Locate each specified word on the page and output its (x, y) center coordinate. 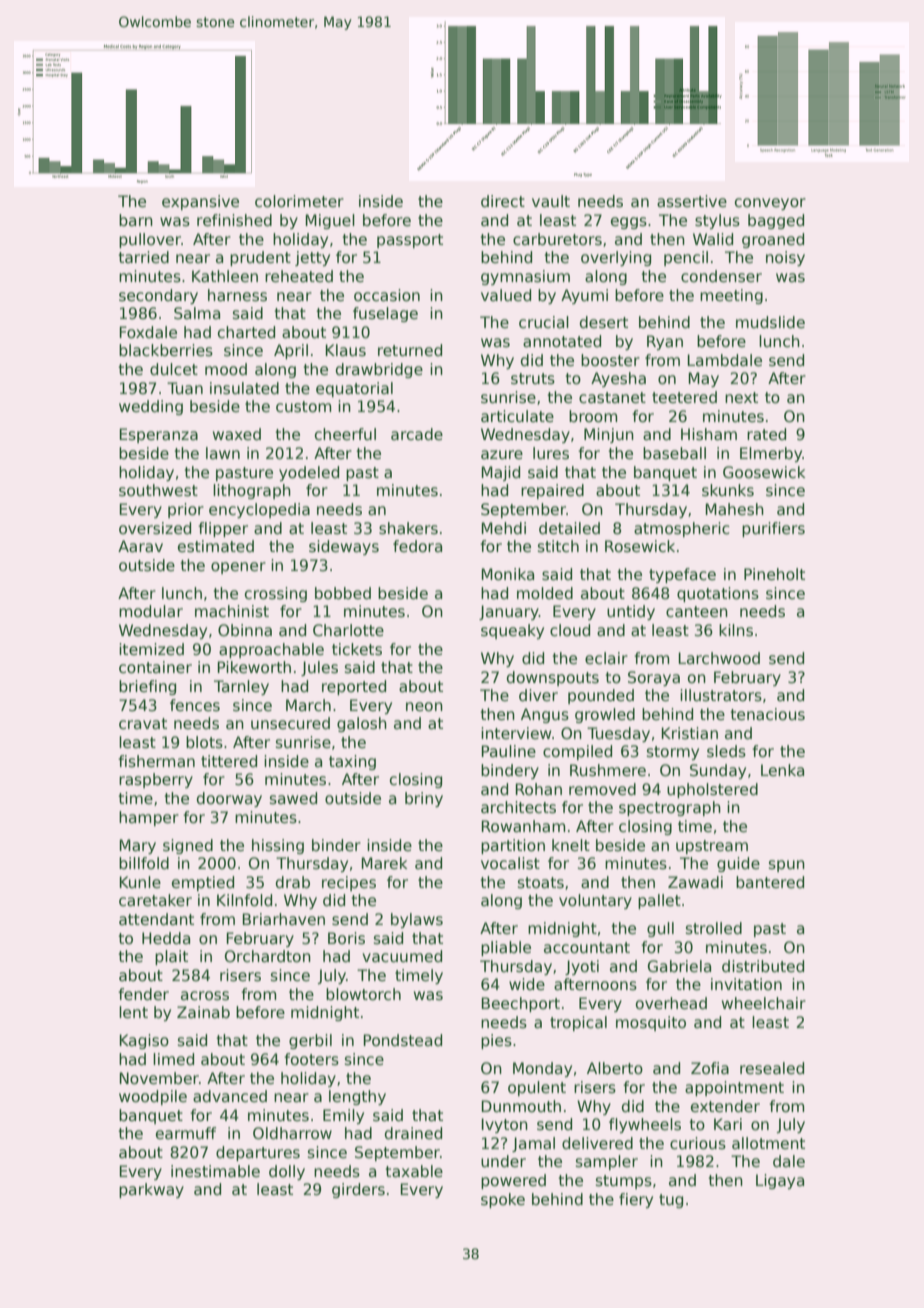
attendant (156, 919)
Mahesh (735, 509)
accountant (587, 948)
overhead (671, 1003)
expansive (200, 202)
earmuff (186, 1133)
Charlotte (348, 630)
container (155, 667)
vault (551, 201)
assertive (692, 201)
